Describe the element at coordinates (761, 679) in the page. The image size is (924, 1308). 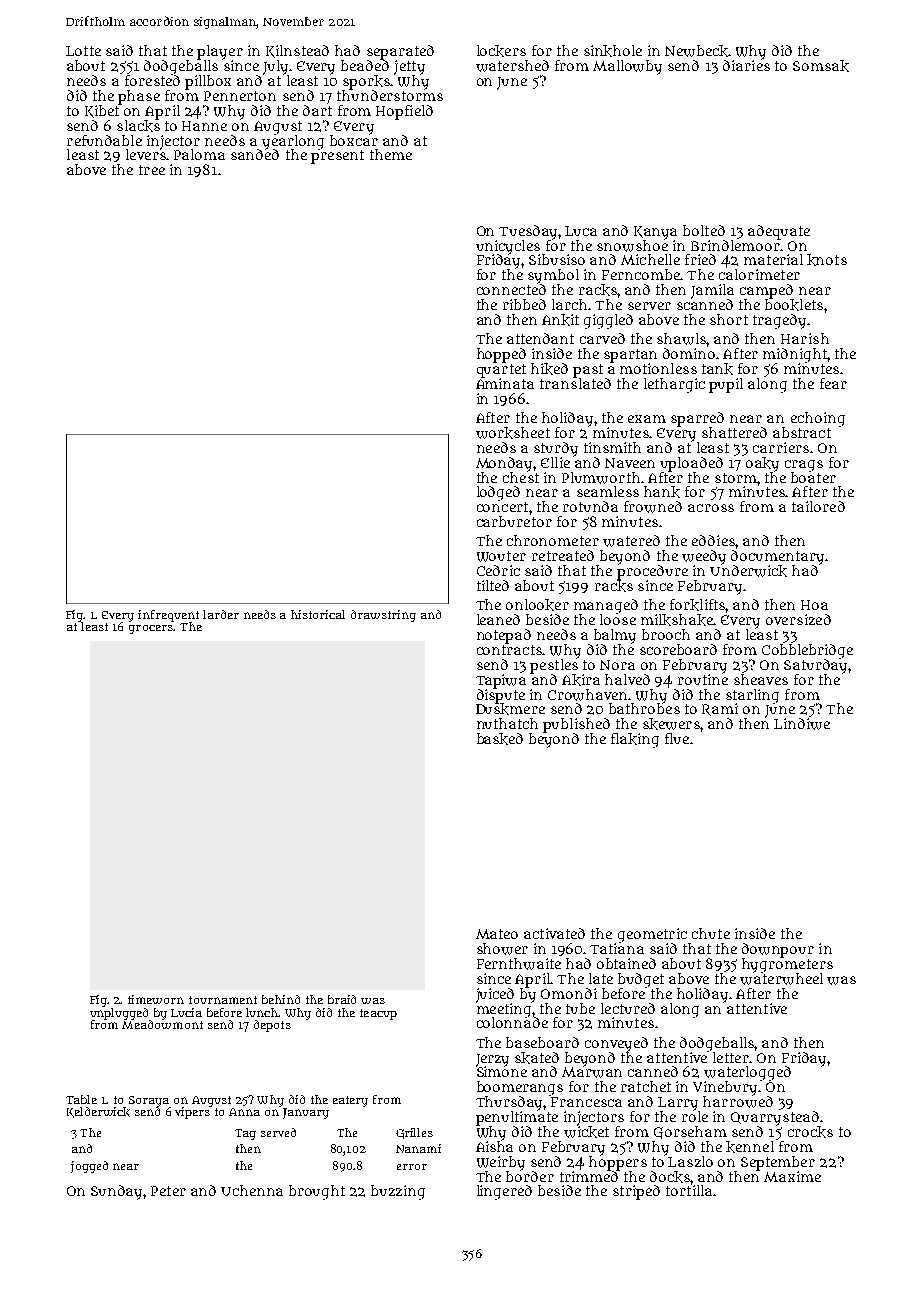
I see `sheaves` at that location.
